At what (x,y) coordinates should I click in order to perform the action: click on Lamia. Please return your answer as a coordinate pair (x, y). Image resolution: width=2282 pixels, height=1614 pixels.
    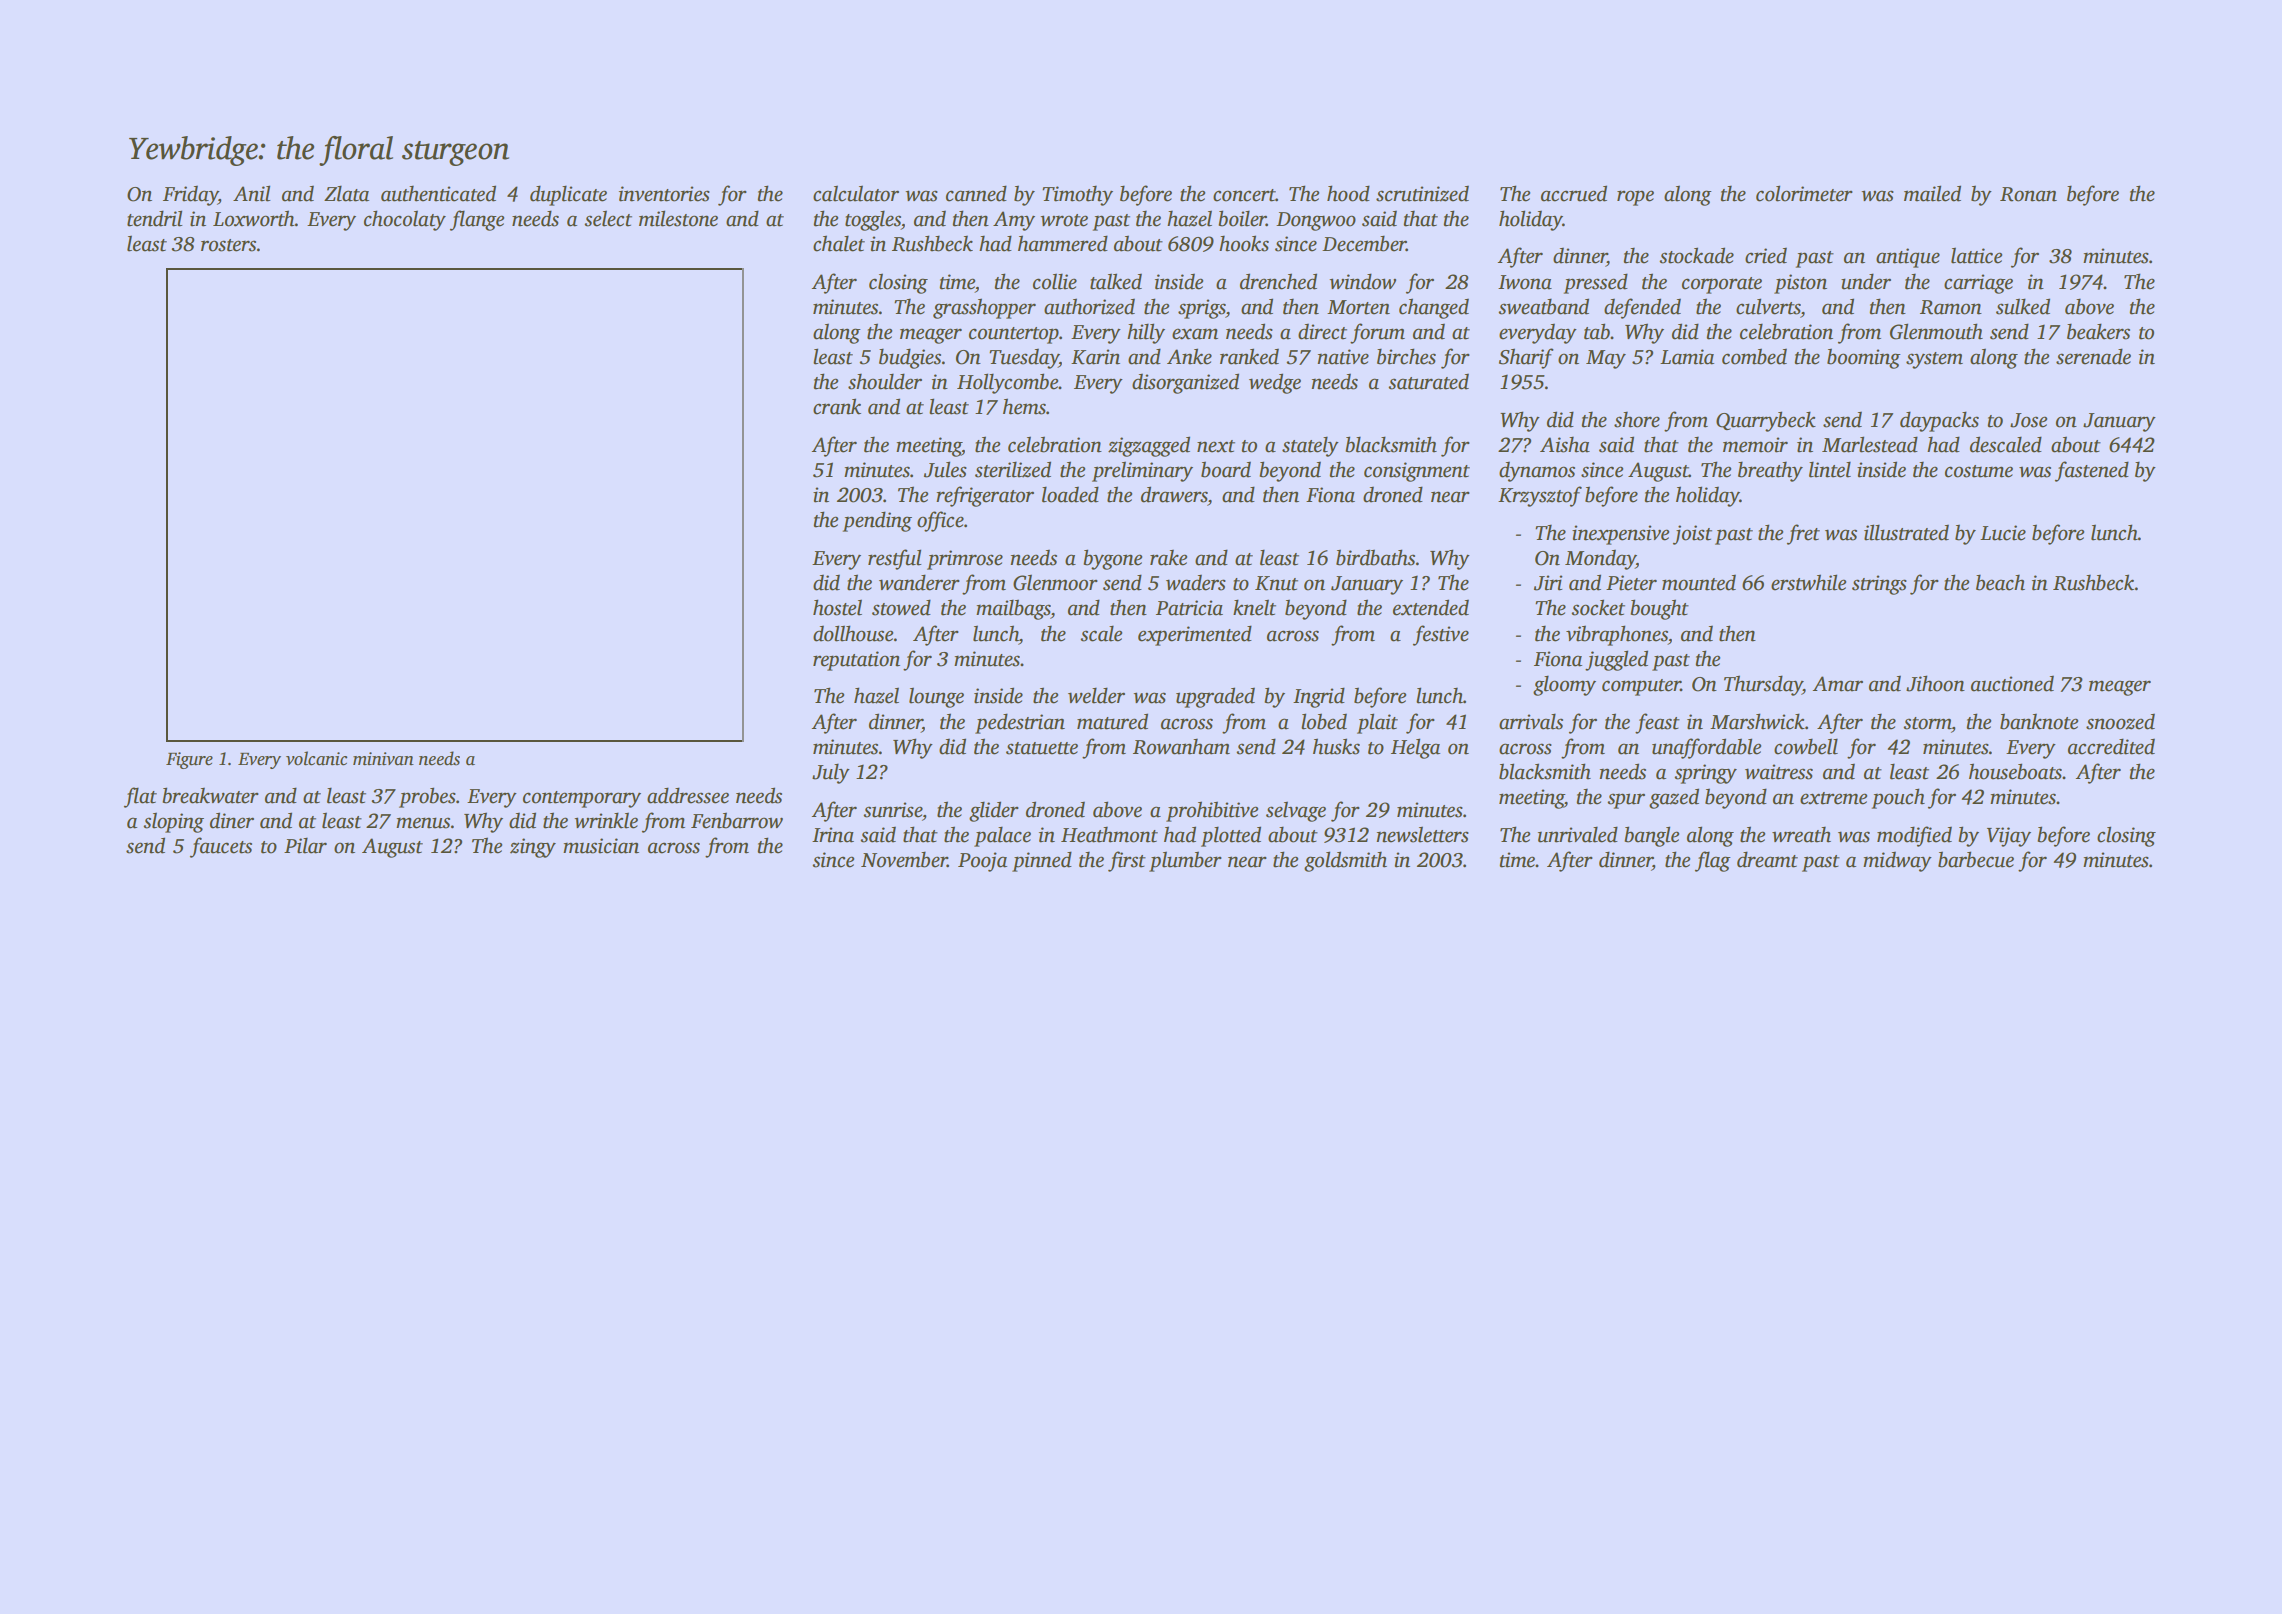
    Looking at the image, I should click on (1687, 357).
